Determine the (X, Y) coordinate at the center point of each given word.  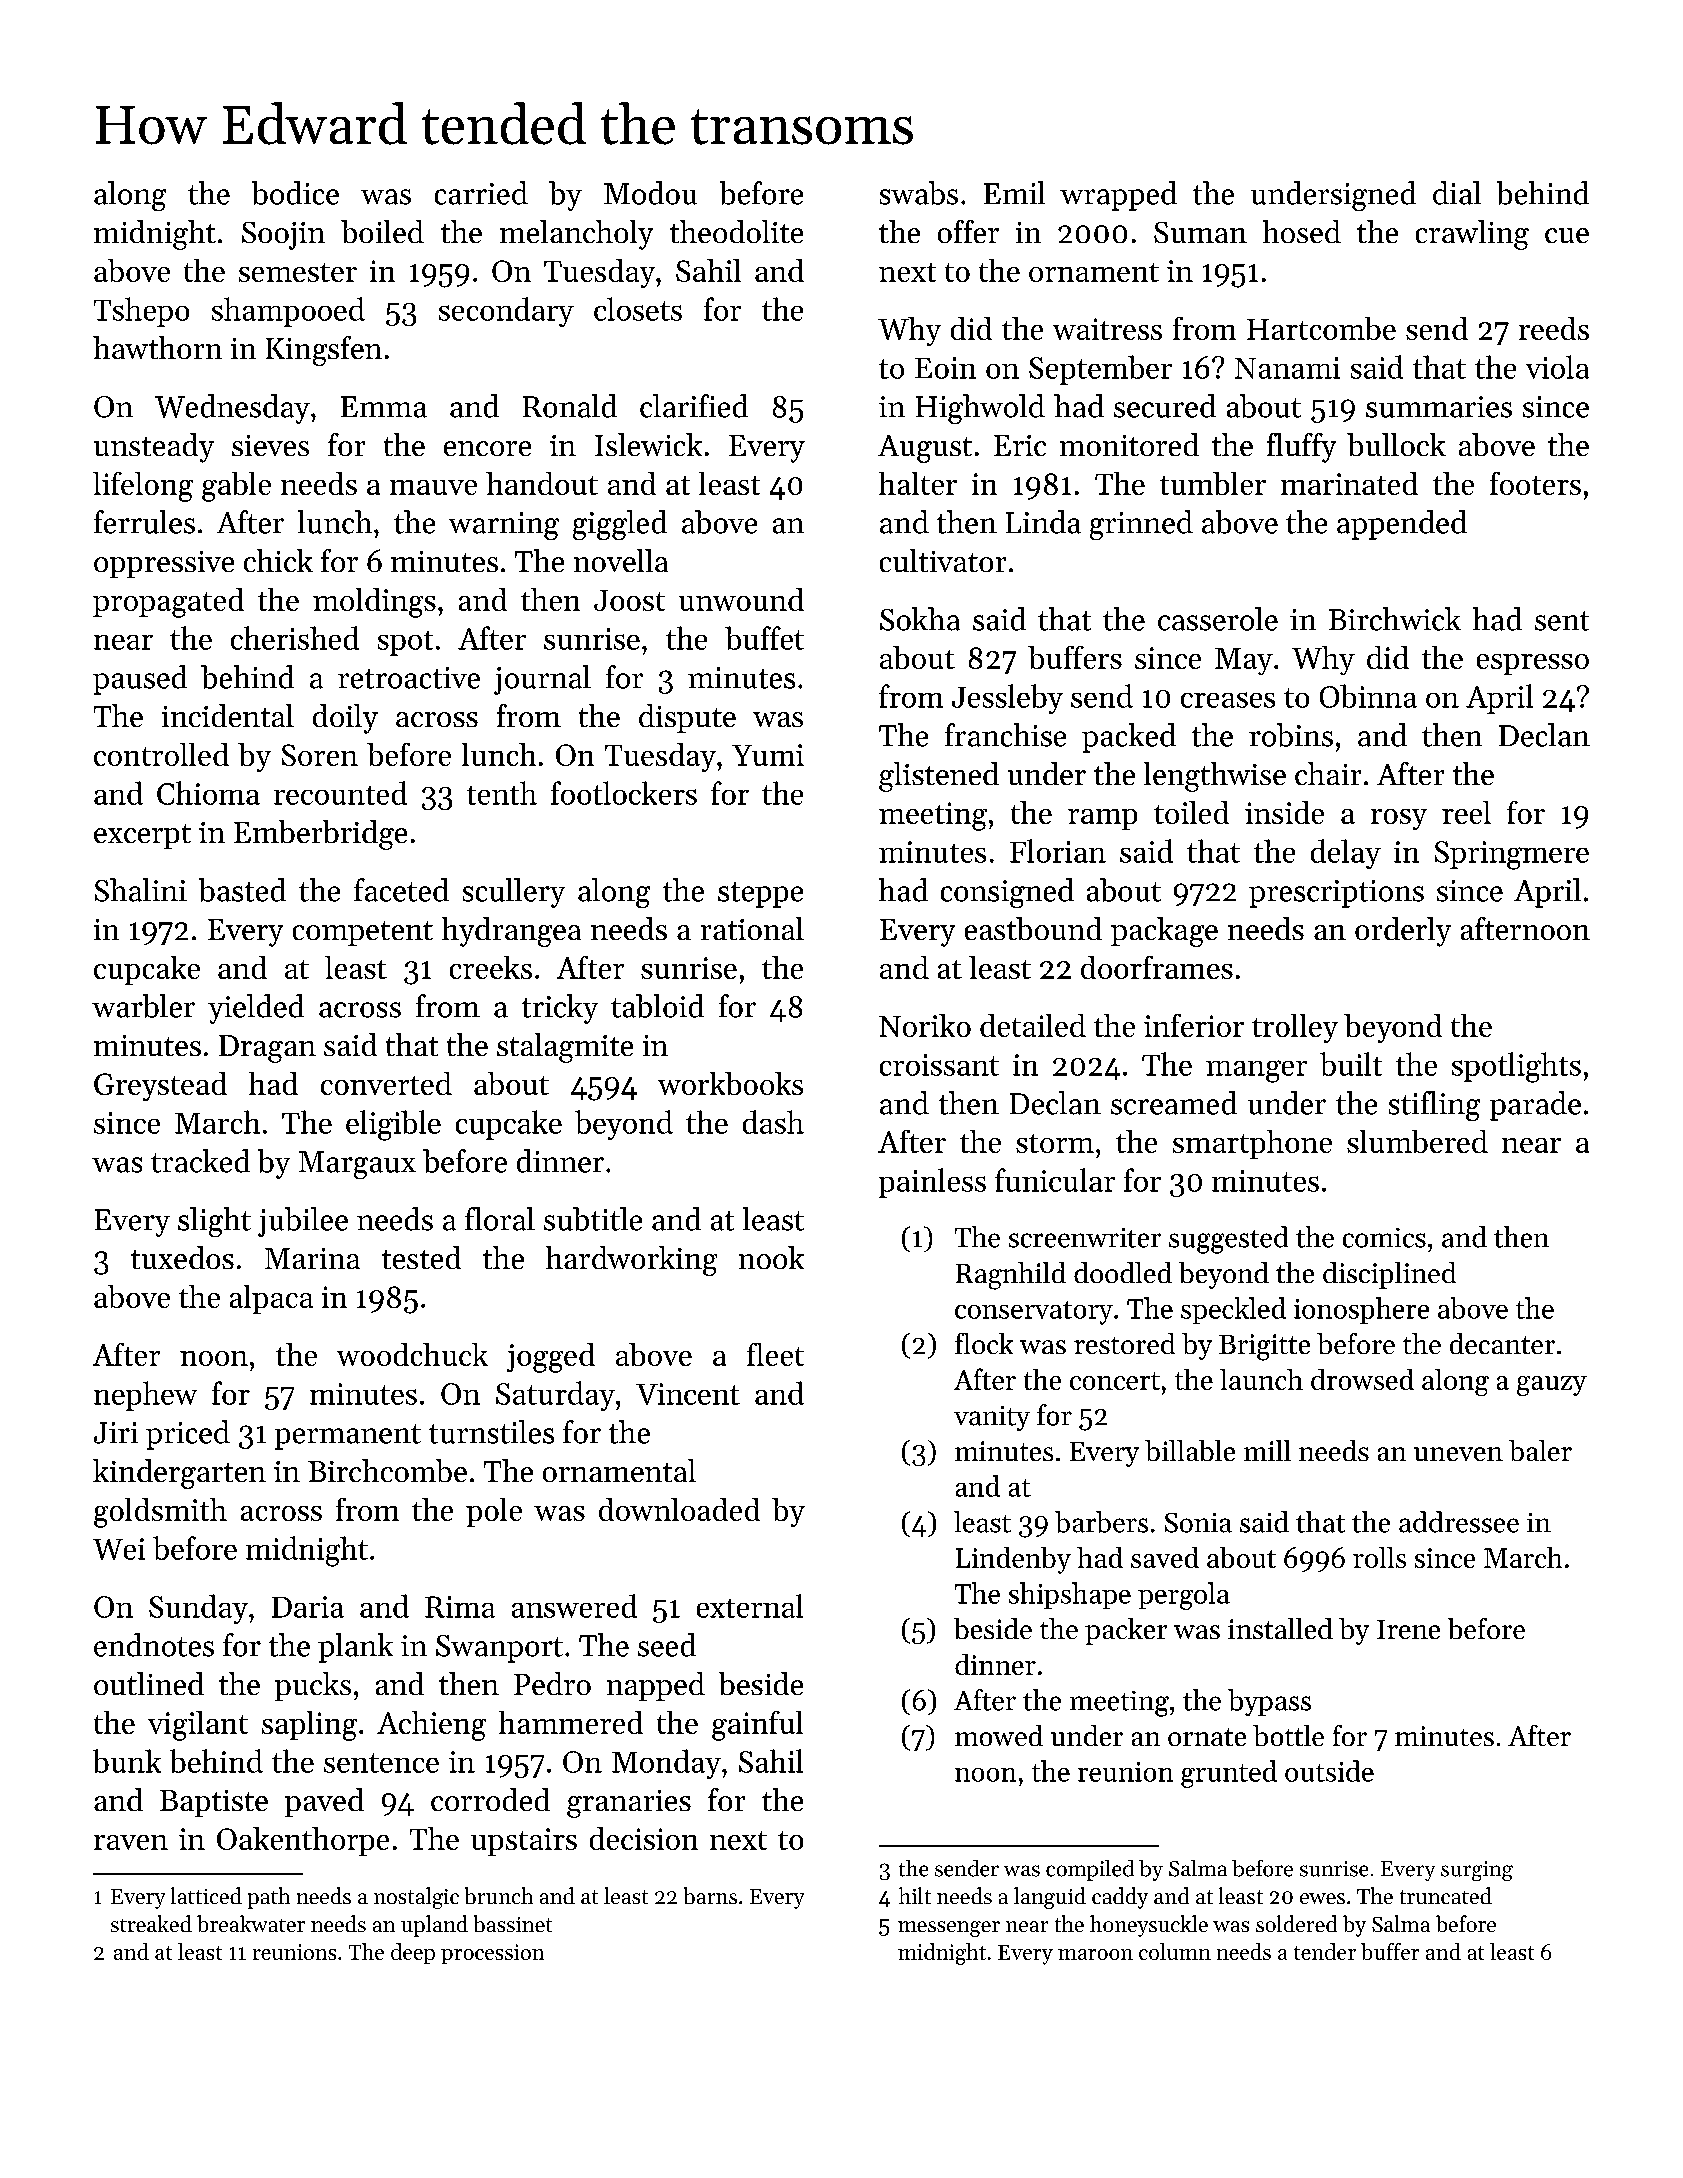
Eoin (945, 368)
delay (1346, 854)
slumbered (1417, 1141)
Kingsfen (324, 351)
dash (773, 1122)
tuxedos (182, 1257)
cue (1567, 235)
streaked (151, 1923)
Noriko (925, 1025)
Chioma (208, 793)
